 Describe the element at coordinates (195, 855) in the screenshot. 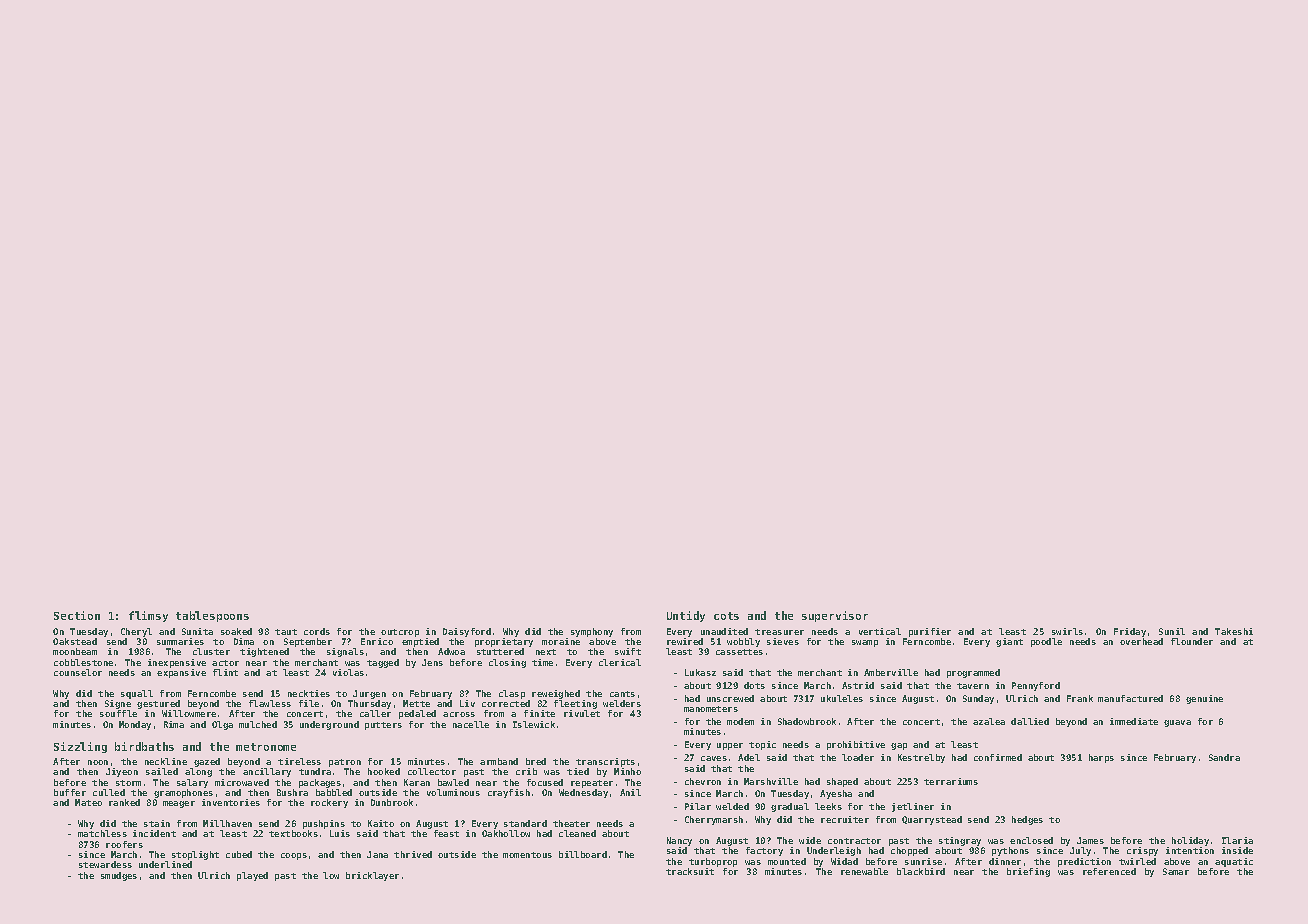

I see `stoplight` at that location.
